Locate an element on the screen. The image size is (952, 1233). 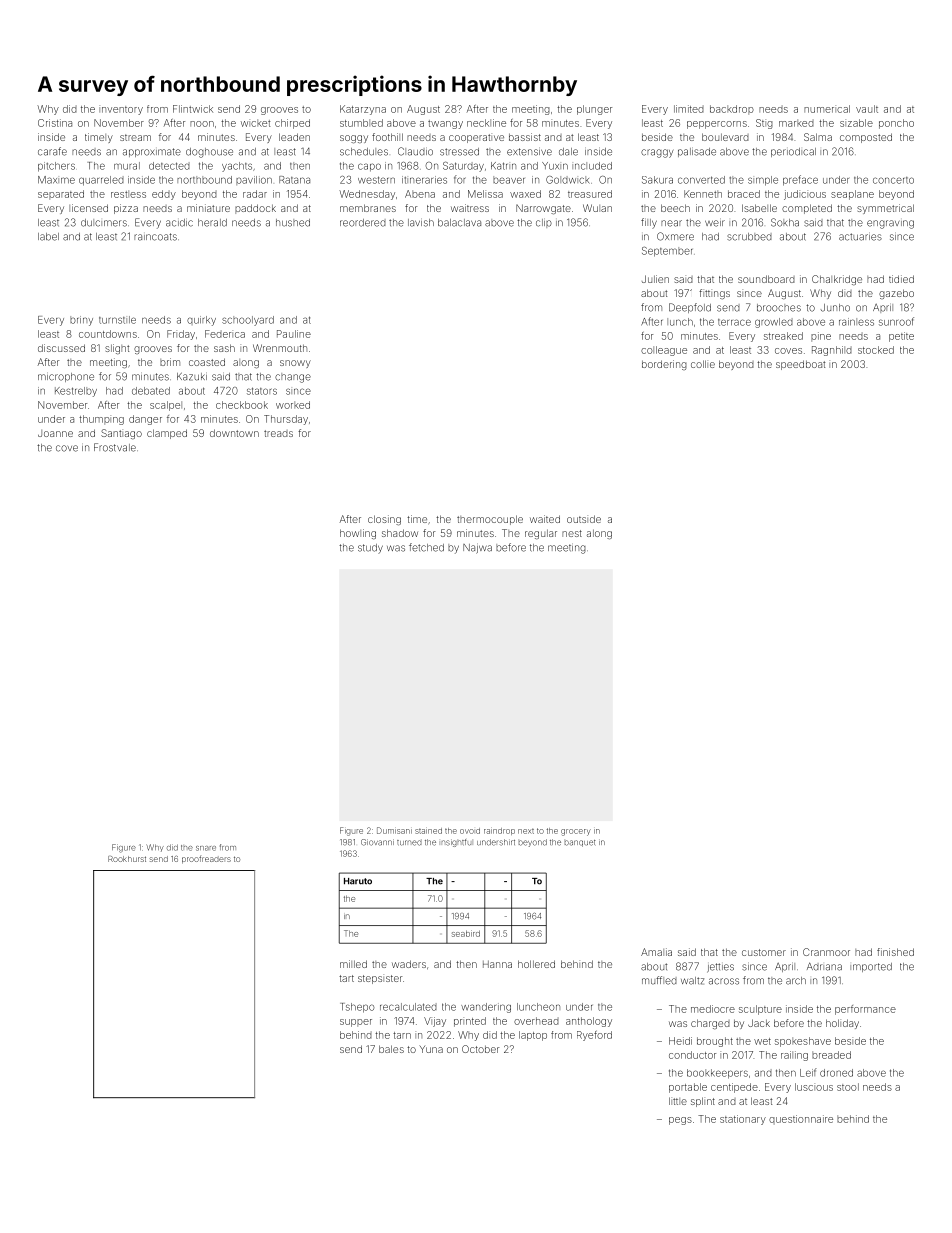
actuaries is located at coordinates (860, 237).
